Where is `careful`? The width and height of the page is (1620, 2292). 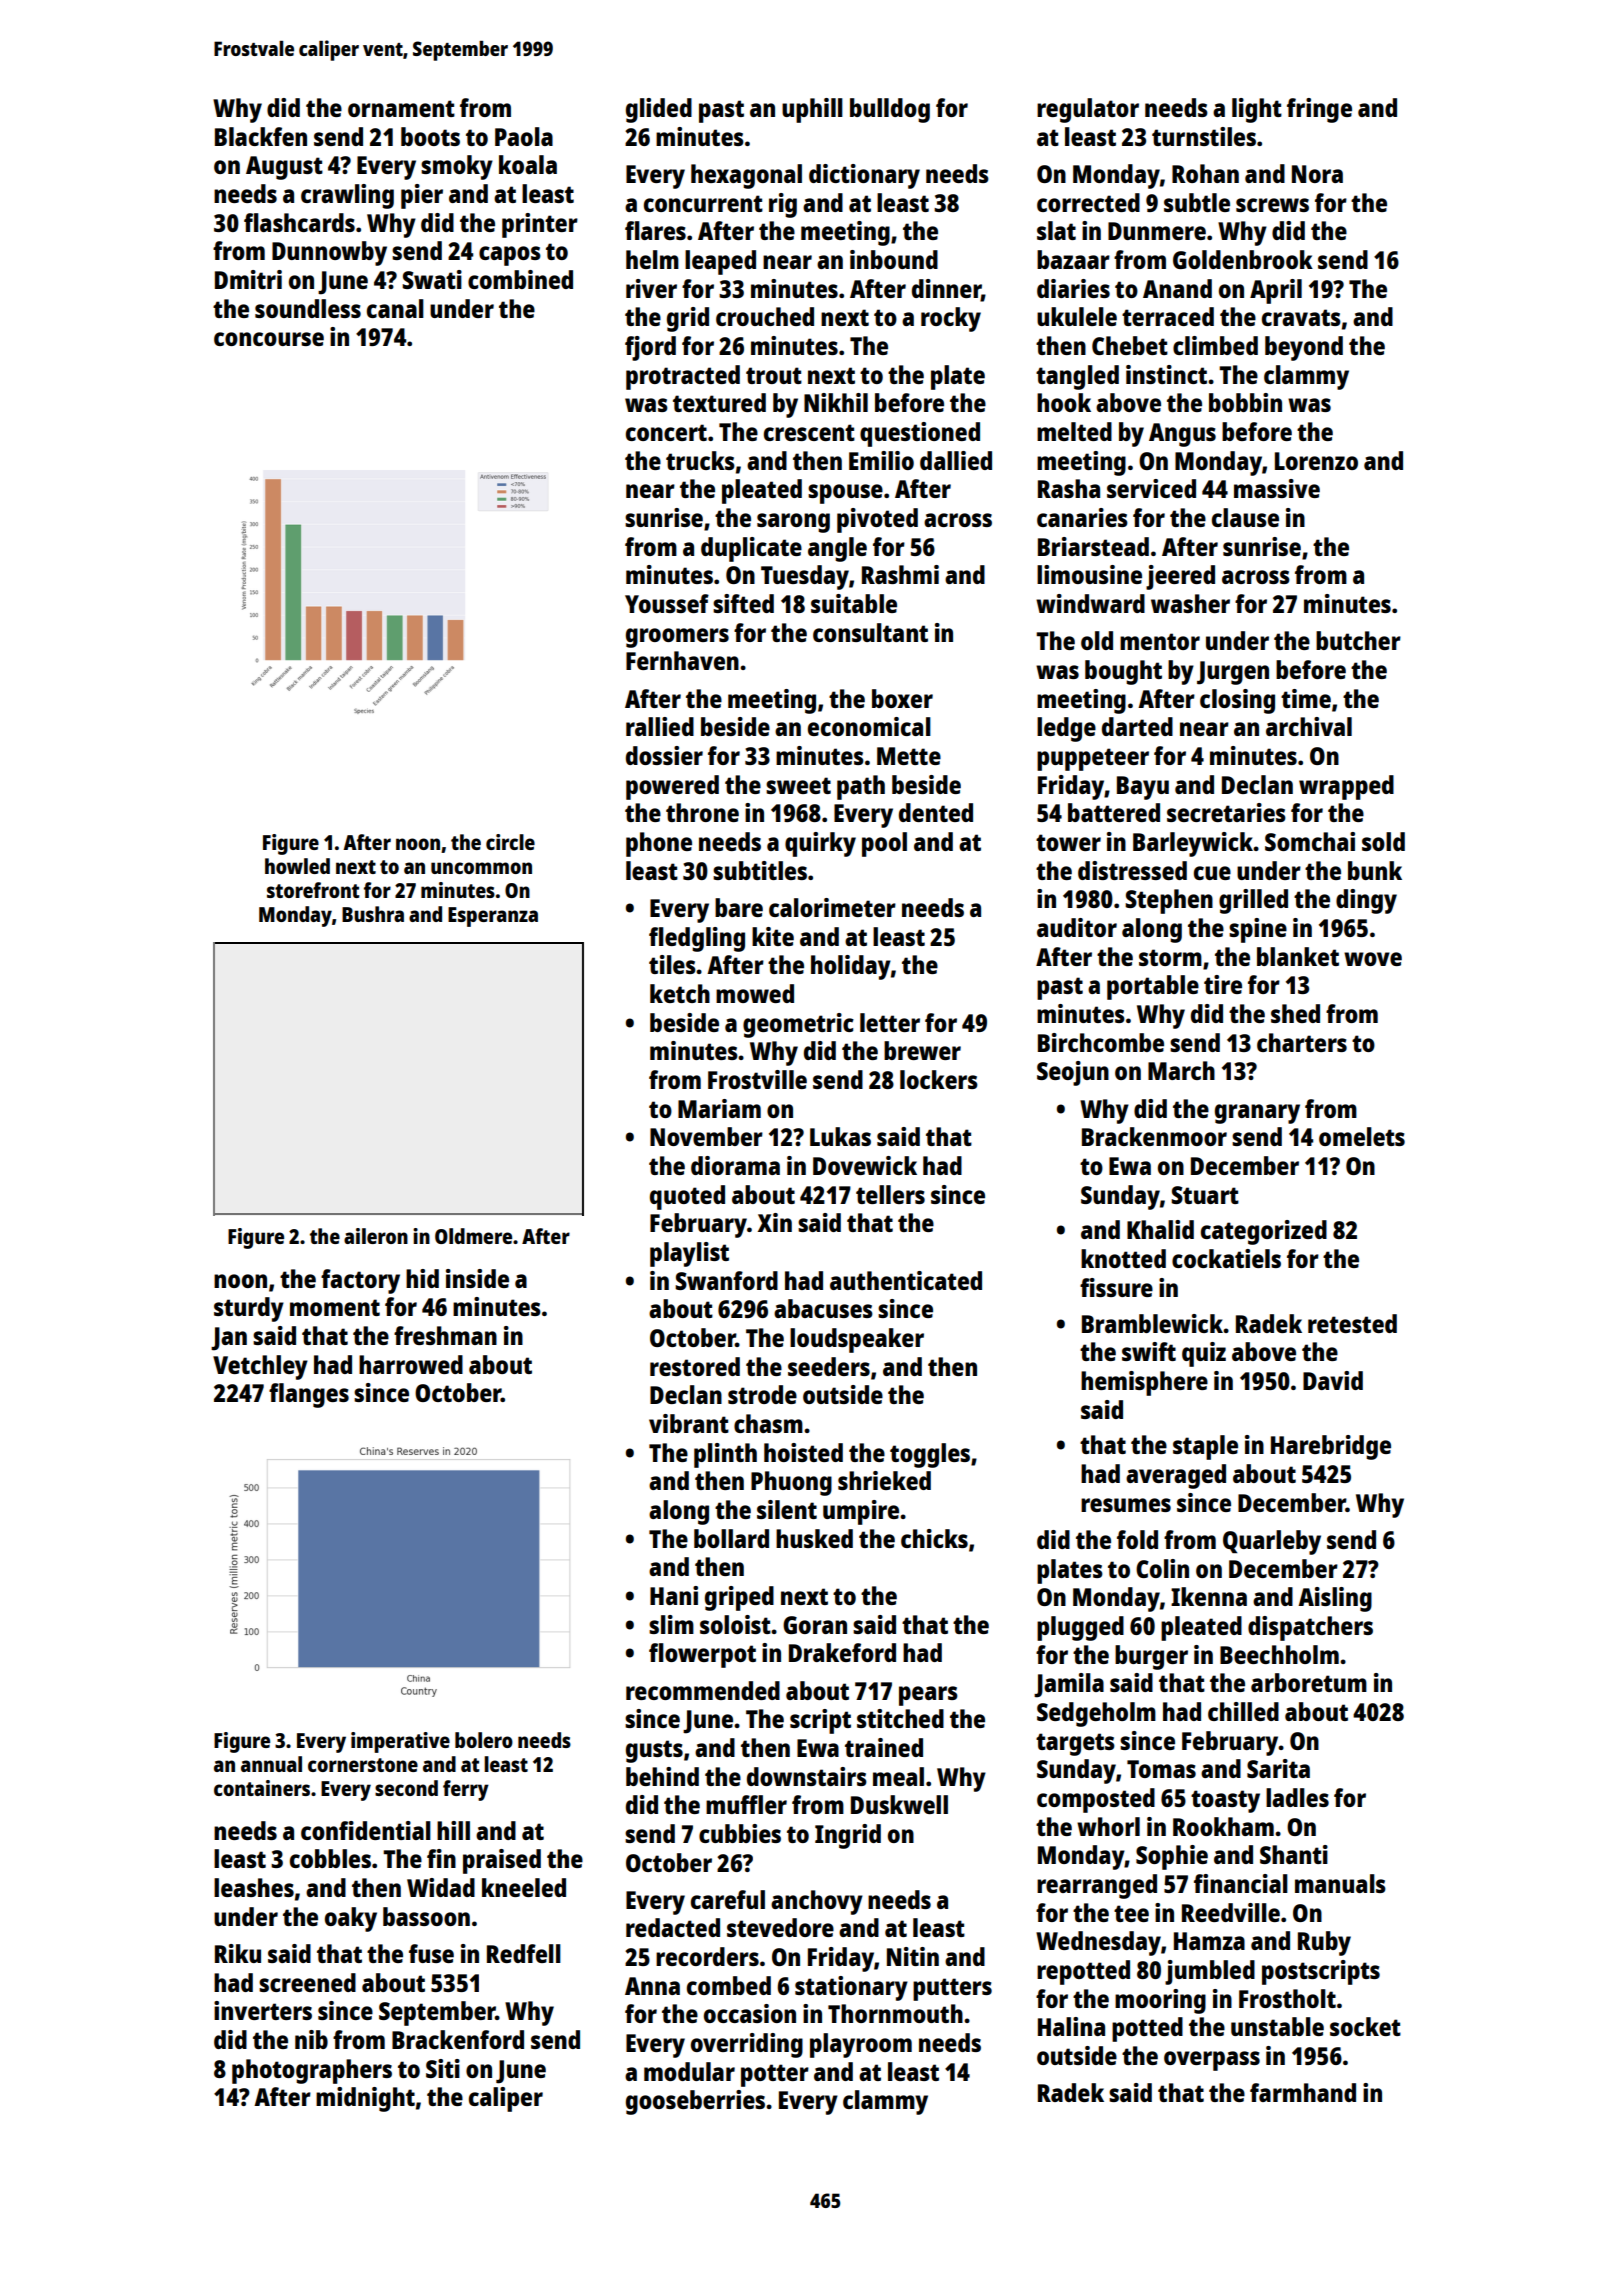
careful is located at coordinates (728, 1899).
